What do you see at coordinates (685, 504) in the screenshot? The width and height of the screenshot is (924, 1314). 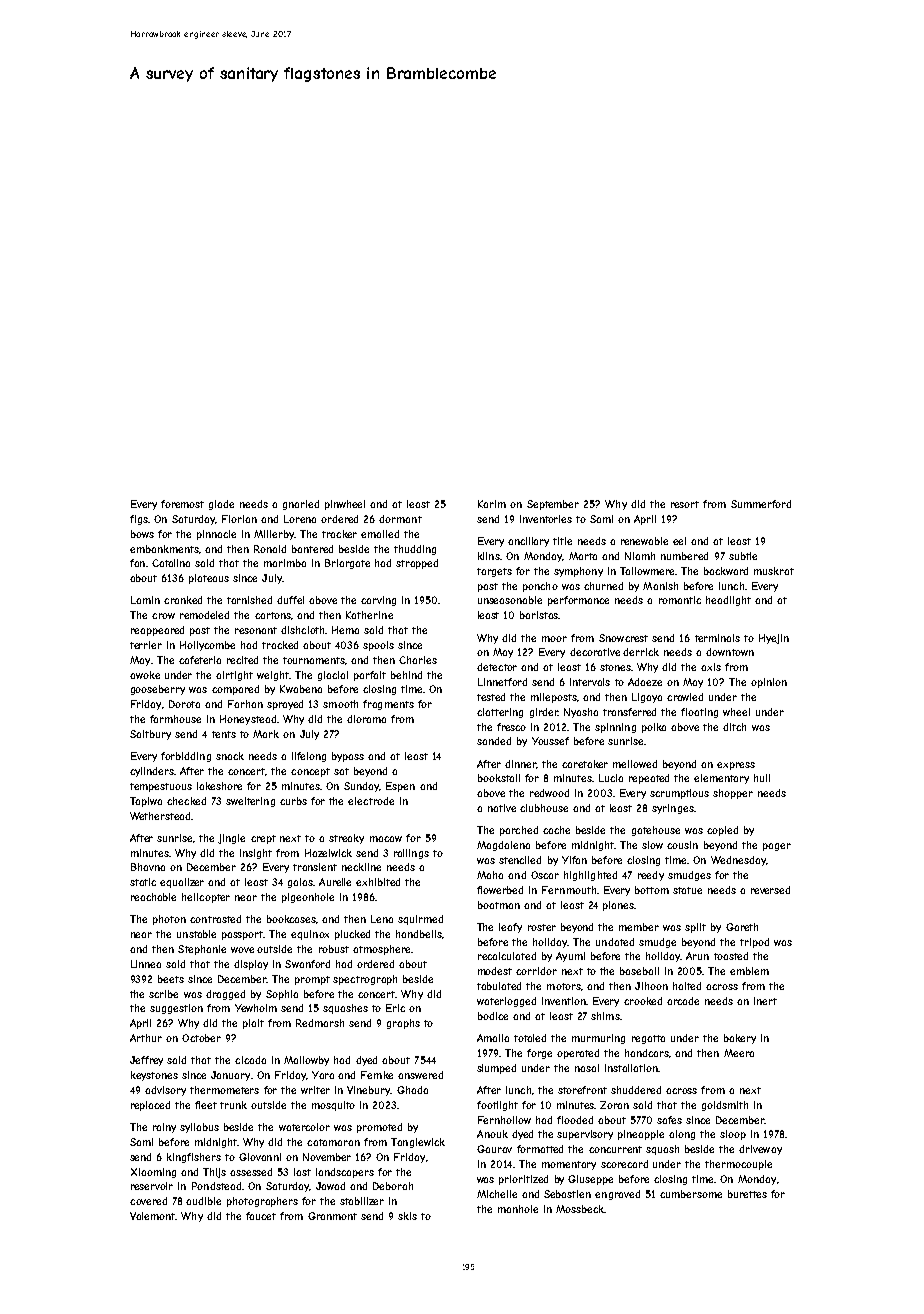 I see `resort` at bounding box center [685, 504].
